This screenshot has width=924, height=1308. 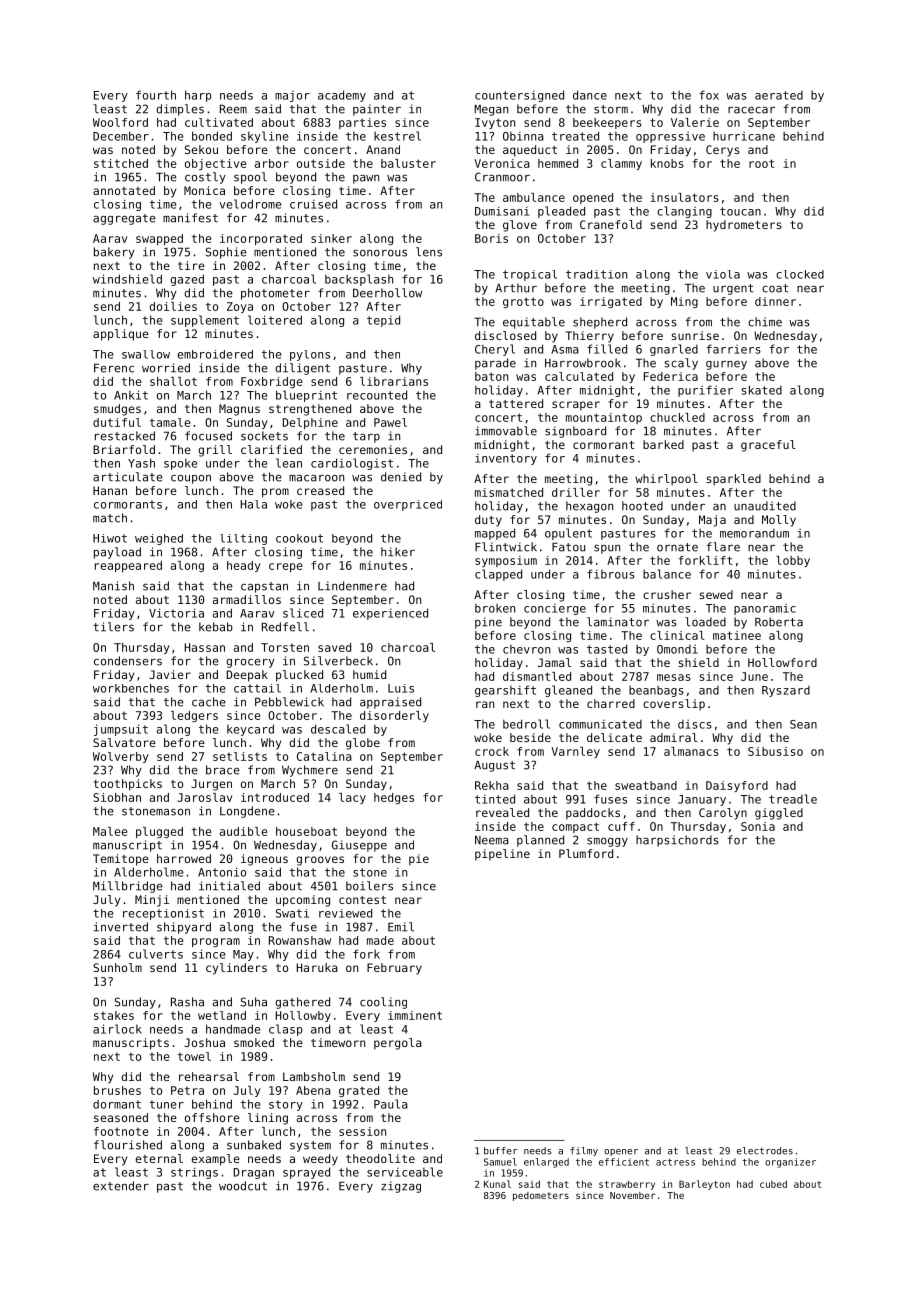 I want to click on purifier, so click(x=705, y=391).
